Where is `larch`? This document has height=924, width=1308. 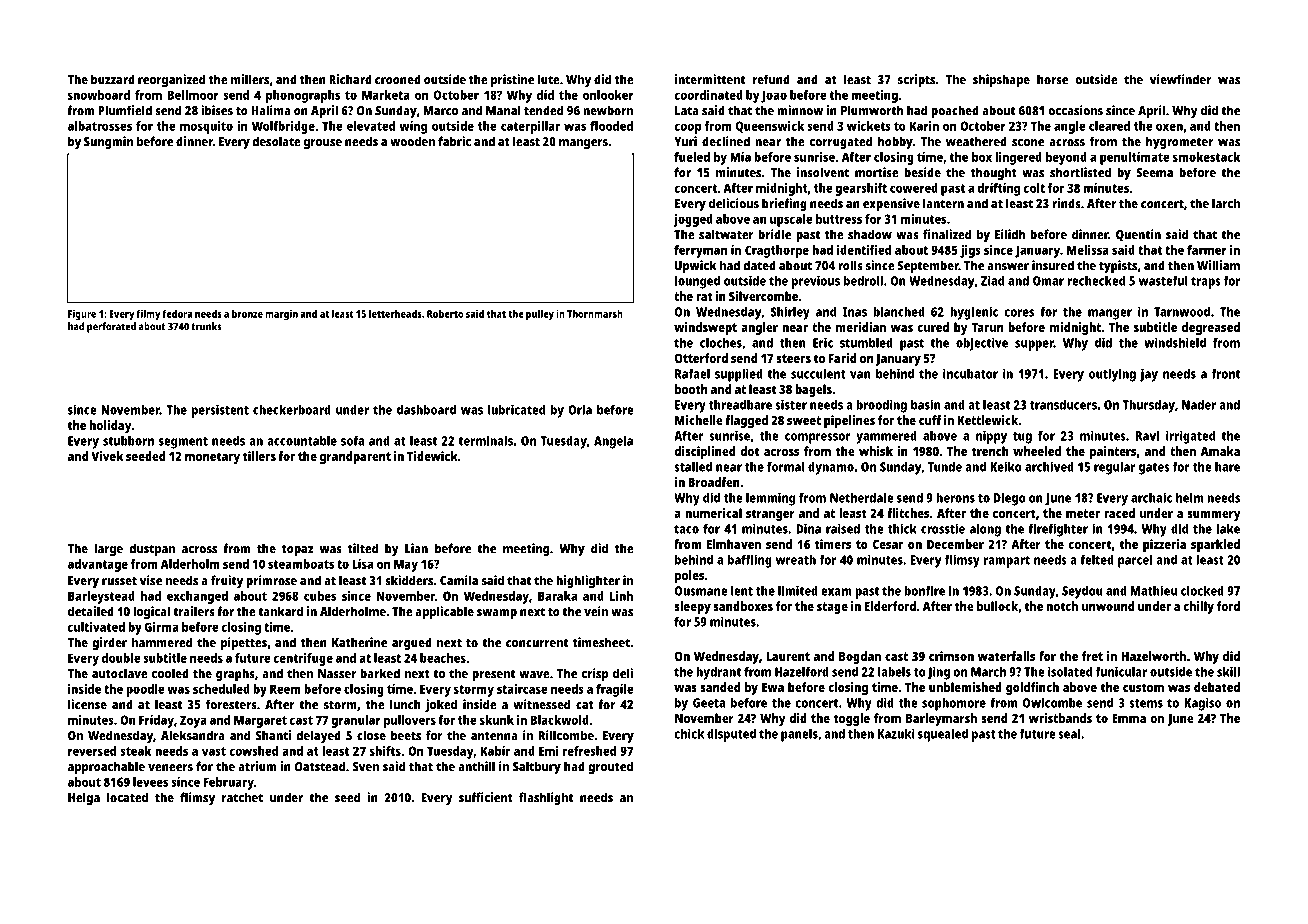
larch is located at coordinates (1226, 203).
